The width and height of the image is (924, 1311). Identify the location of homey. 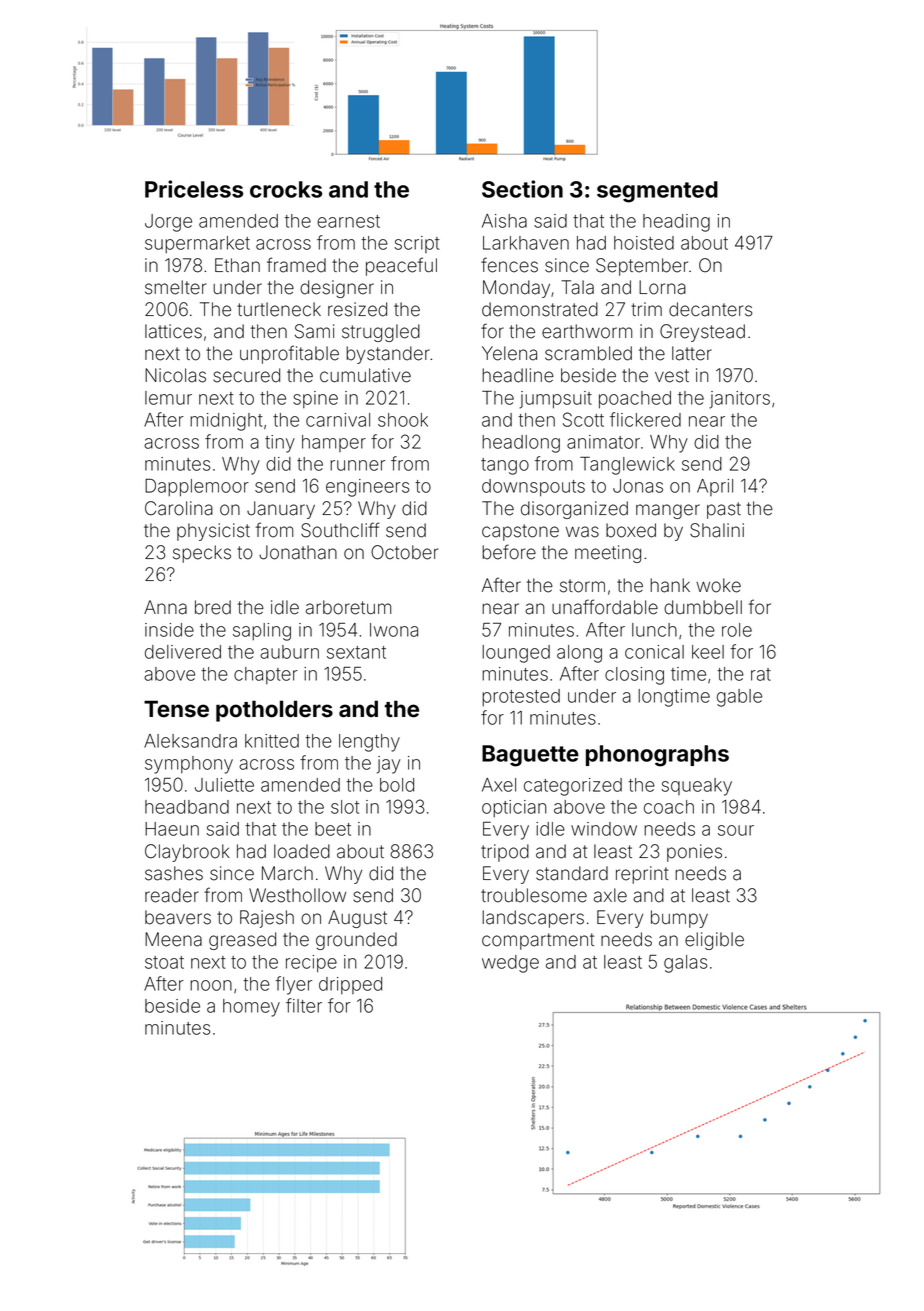
(251, 1008).
